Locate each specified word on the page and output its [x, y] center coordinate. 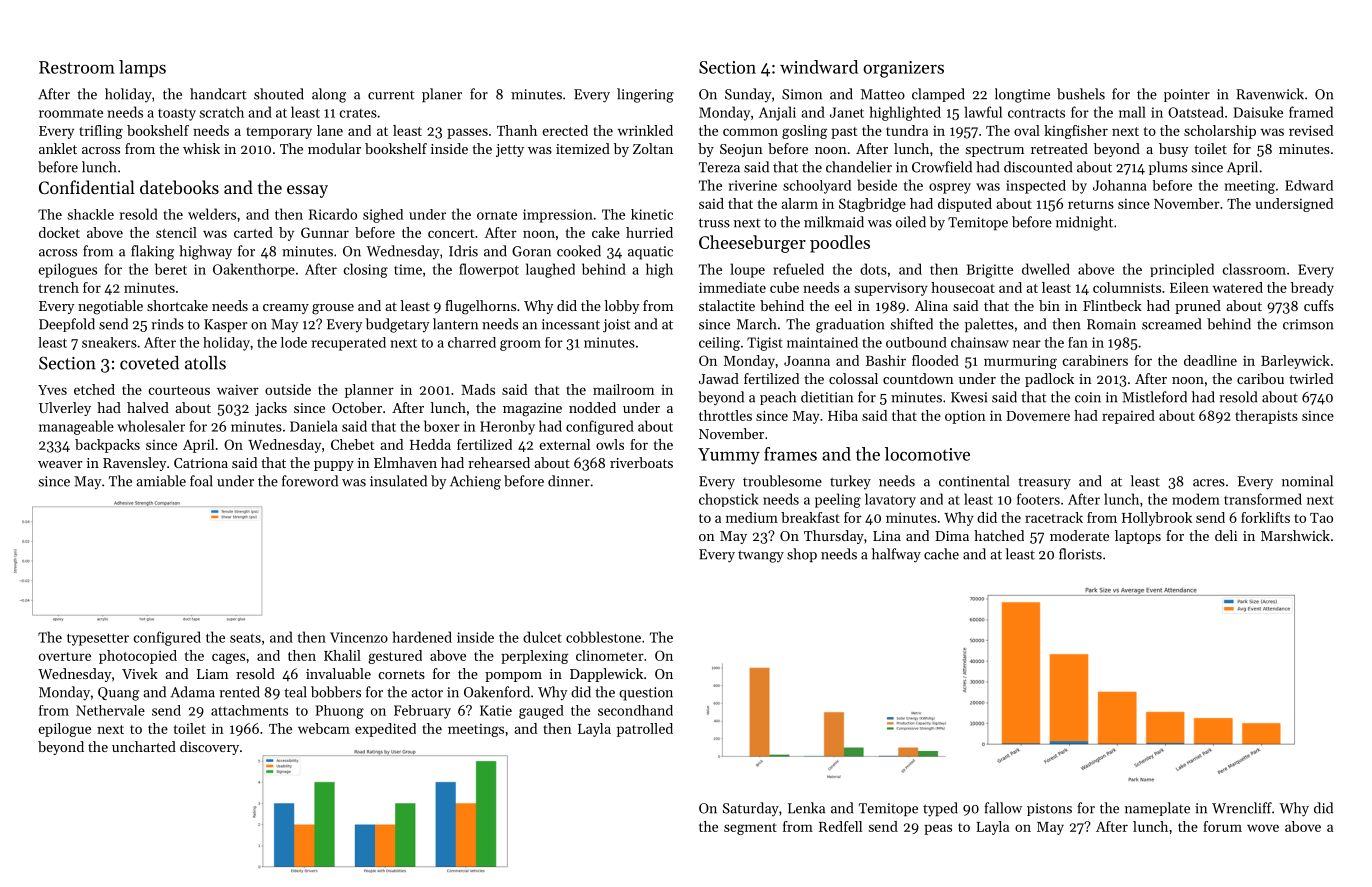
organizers [903, 69]
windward [819, 67]
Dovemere [1038, 416]
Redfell [840, 826]
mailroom [623, 389]
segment [750, 829]
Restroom [77, 67]
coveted [149, 363]
